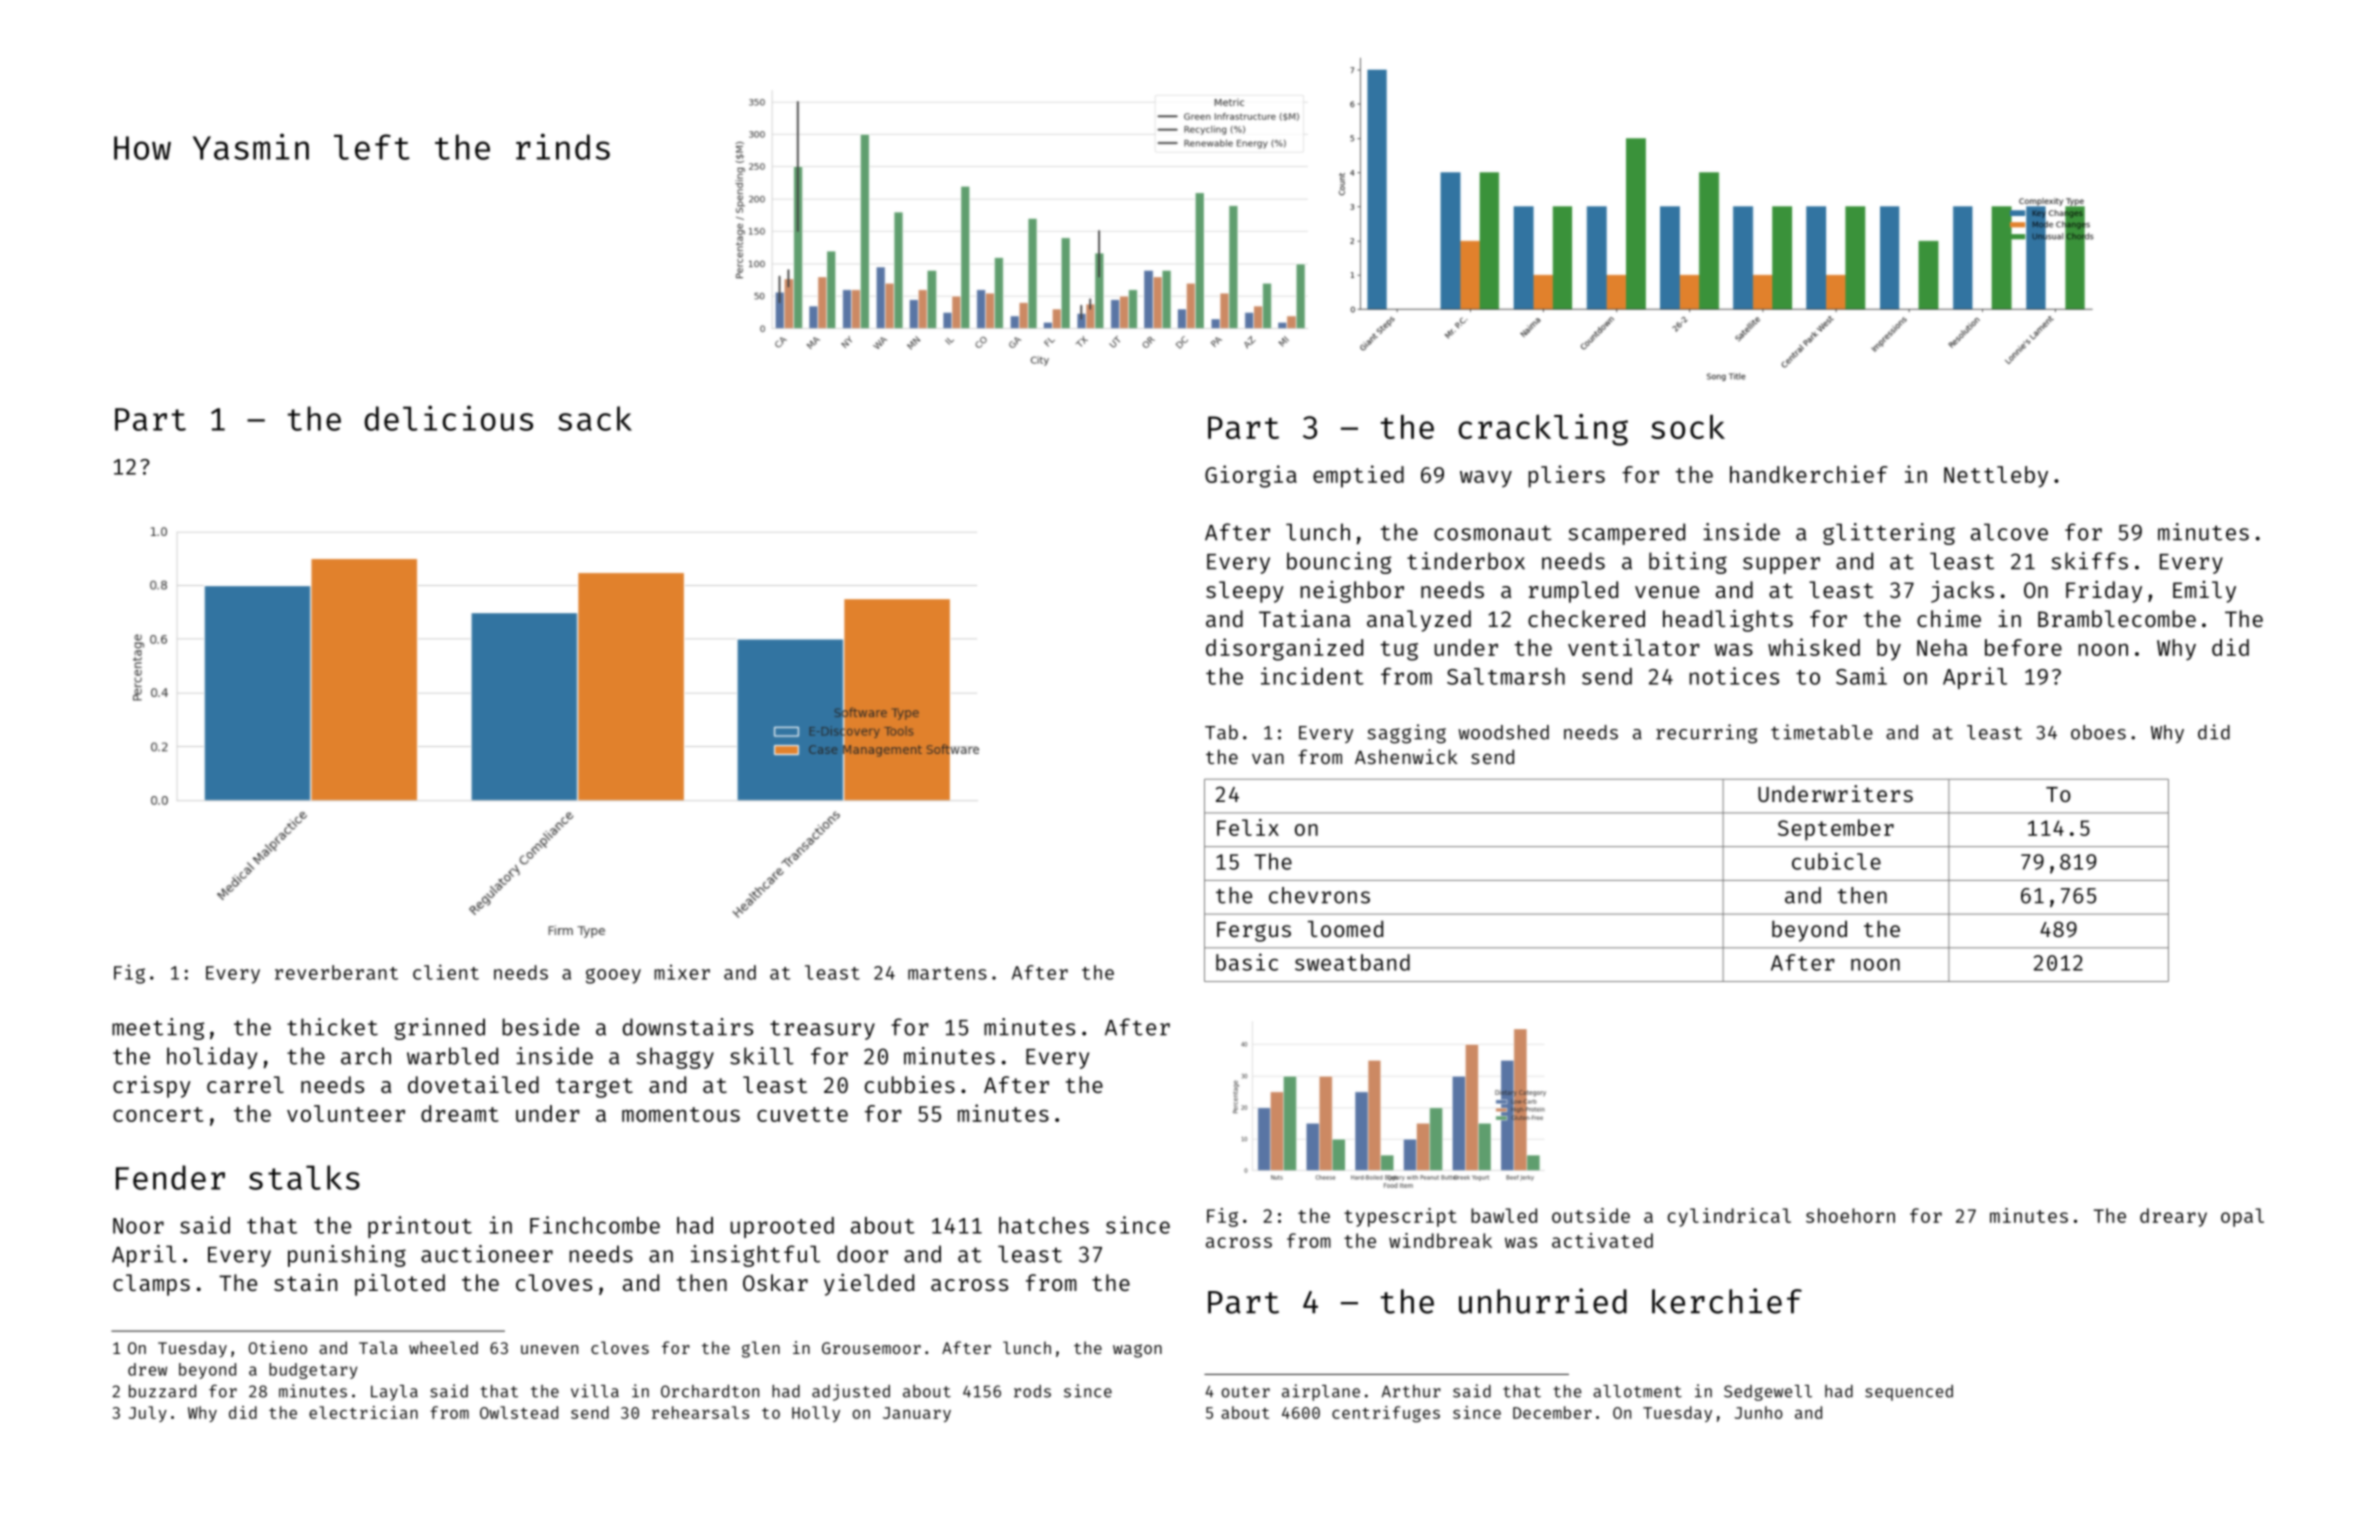 This document has width=2380, height=1540. I want to click on cubicle, so click(1836, 861).
